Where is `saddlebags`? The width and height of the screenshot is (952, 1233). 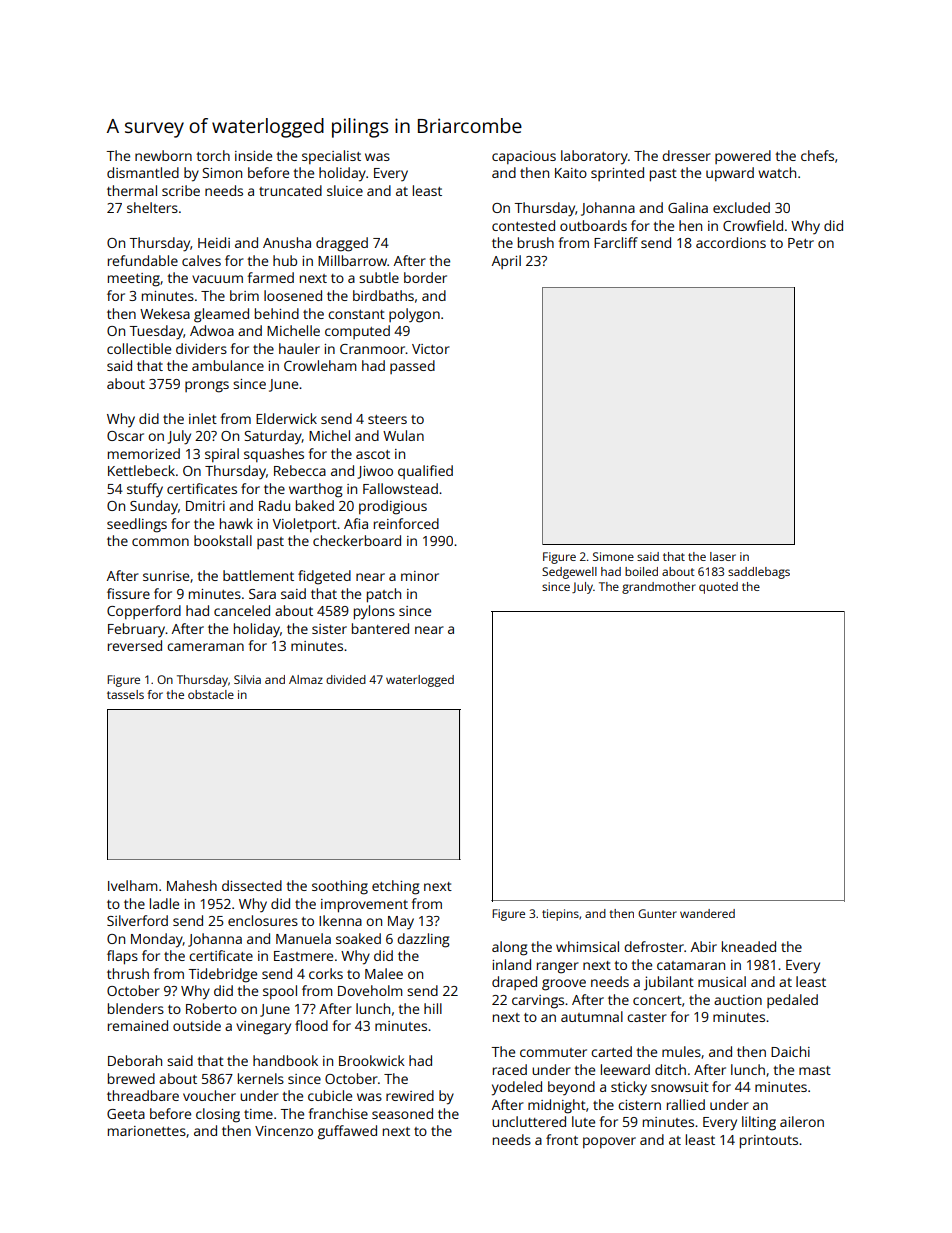 saddlebags is located at coordinates (759, 573).
